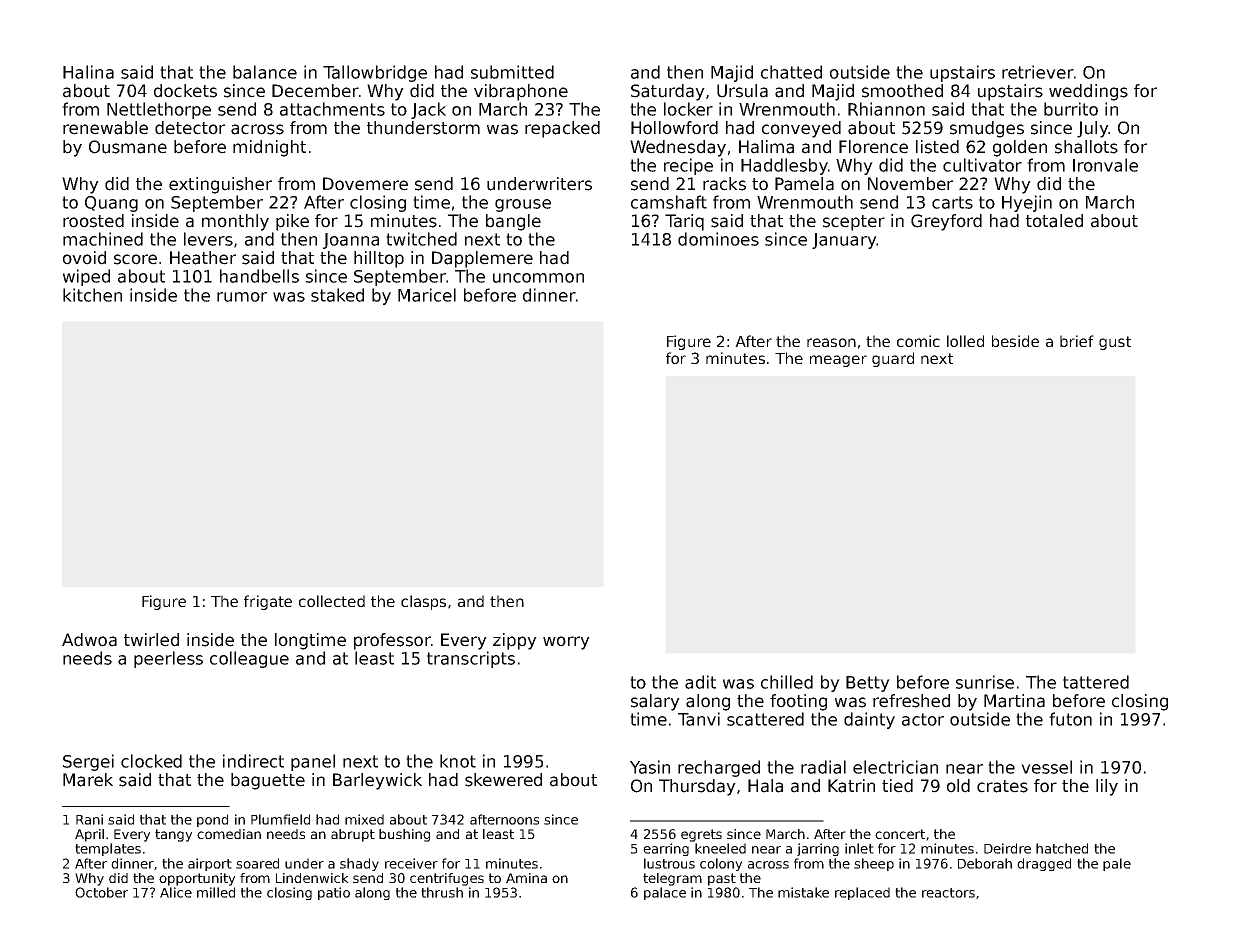  Describe the element at coordinates (838, 361) in the screenshot. I see `meager` at that location.
